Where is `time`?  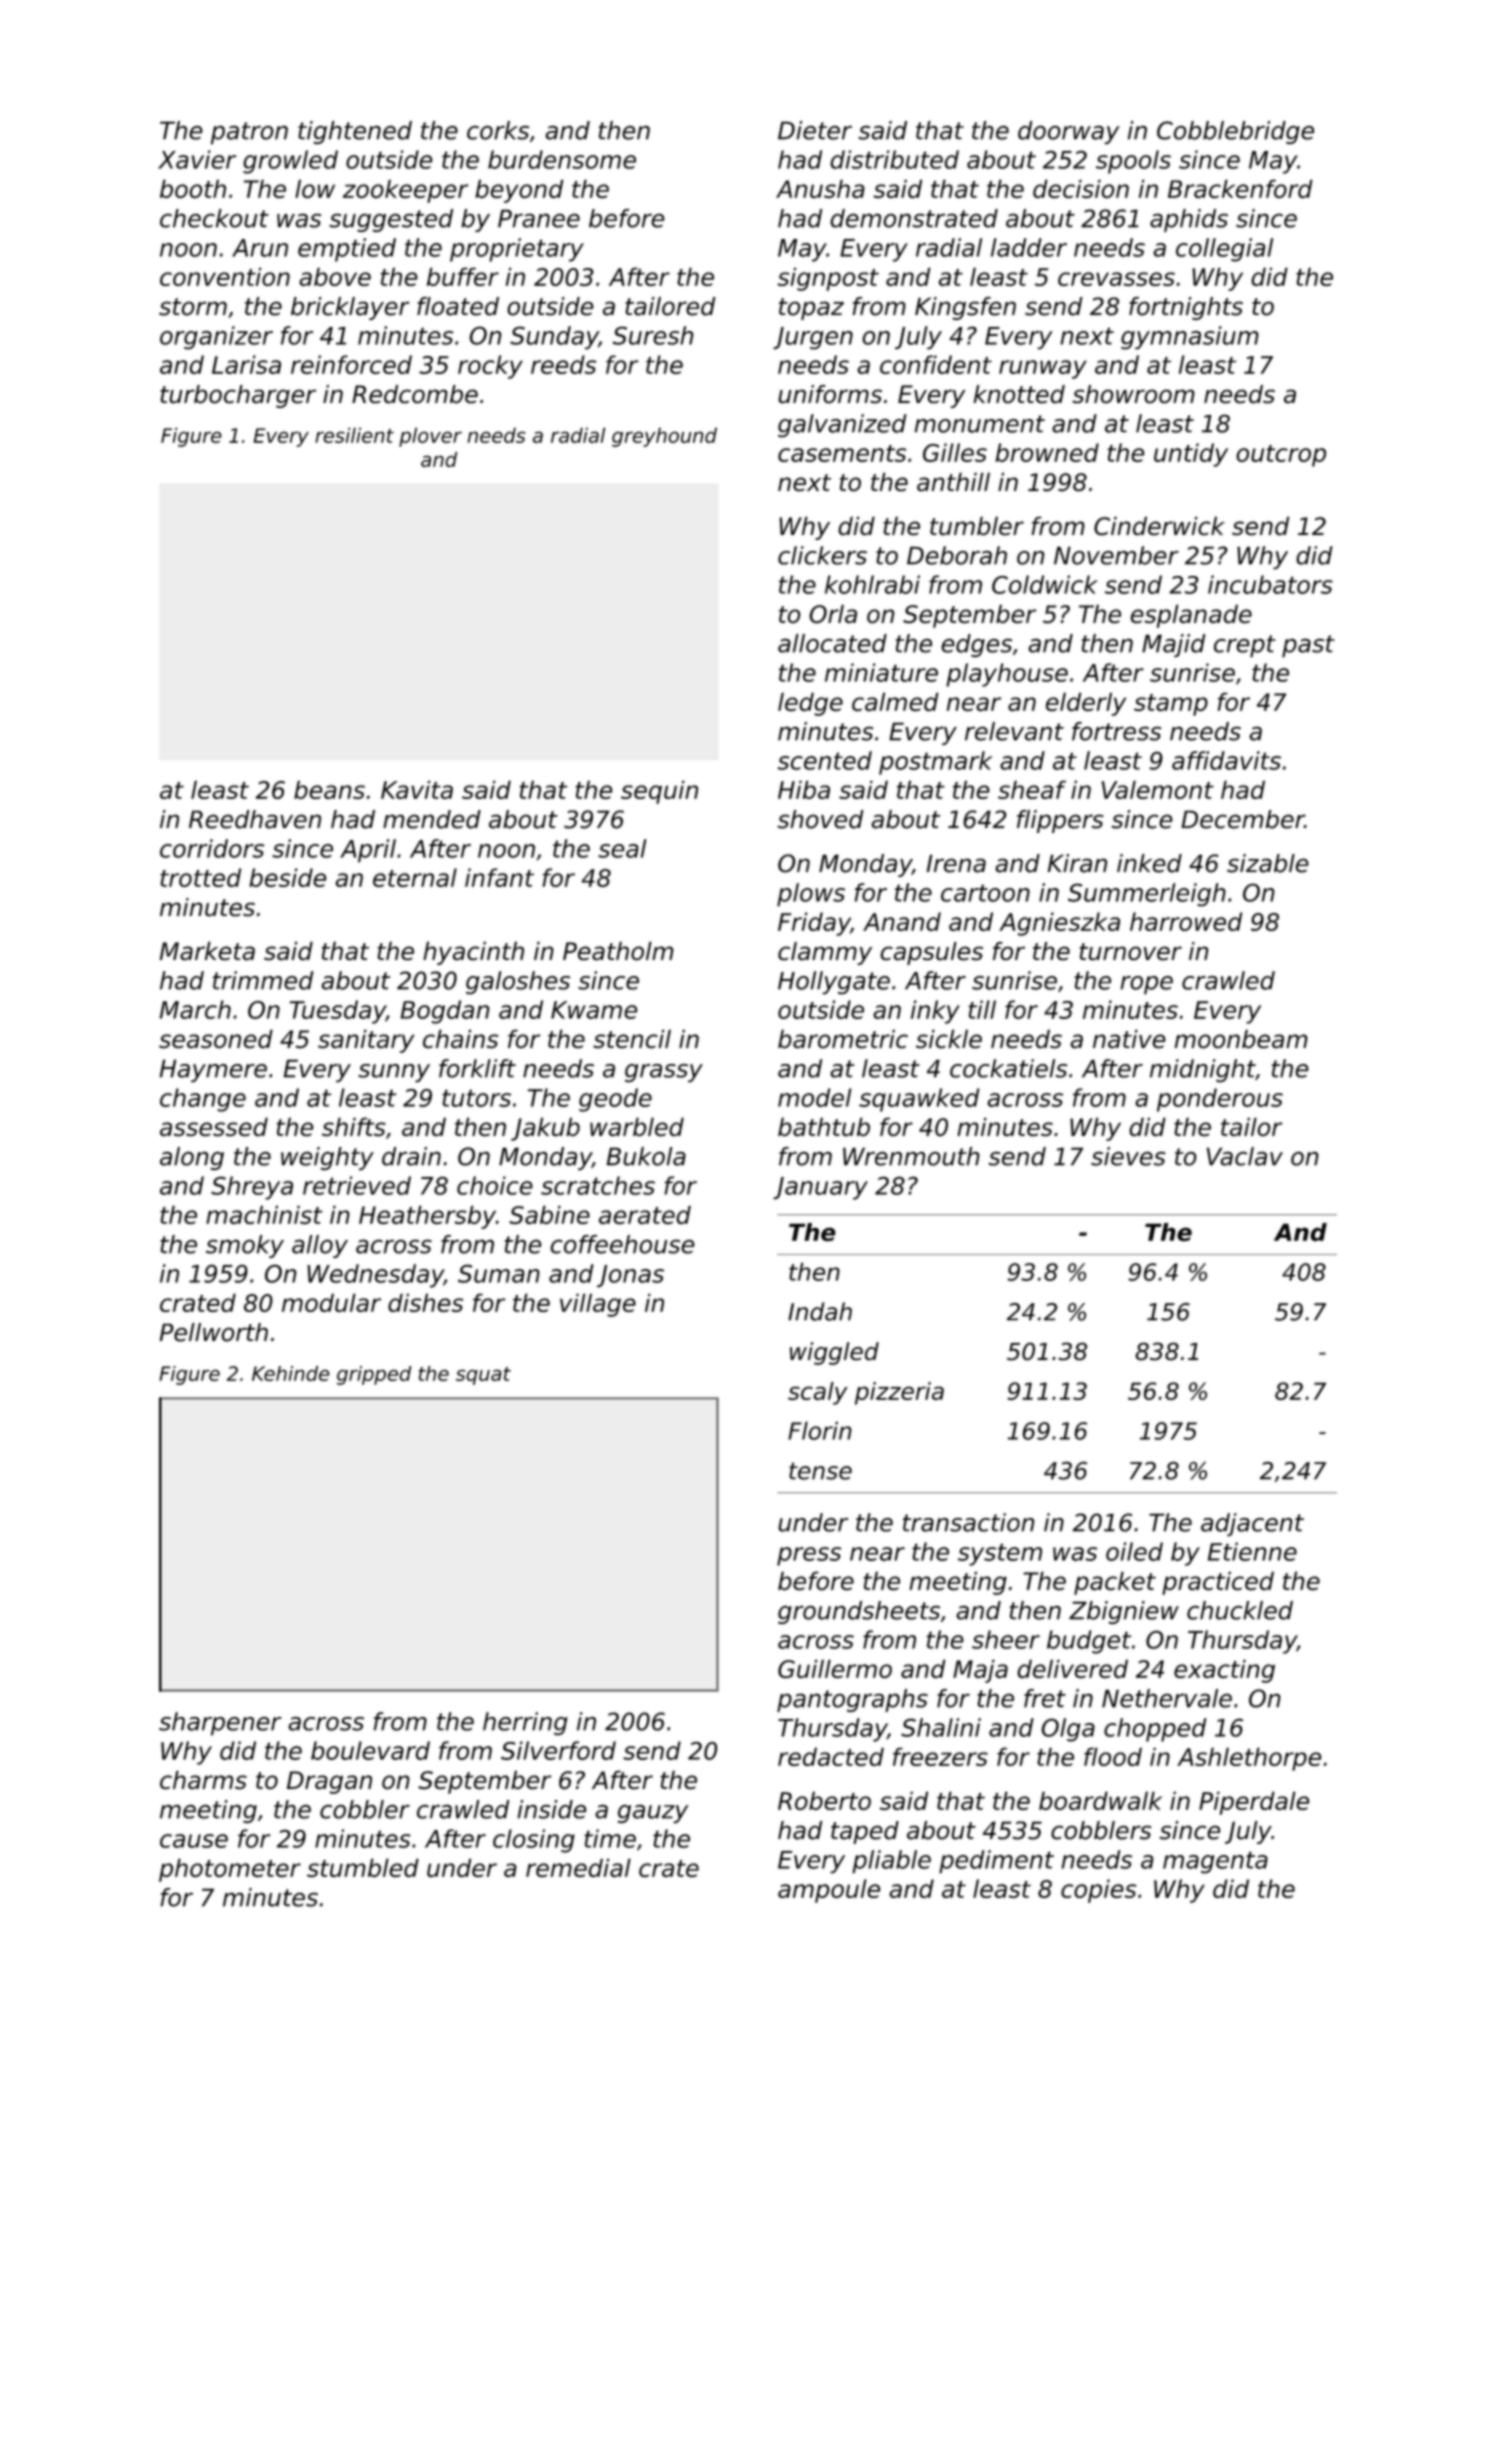
time is located at coordinates (610, 1838).
